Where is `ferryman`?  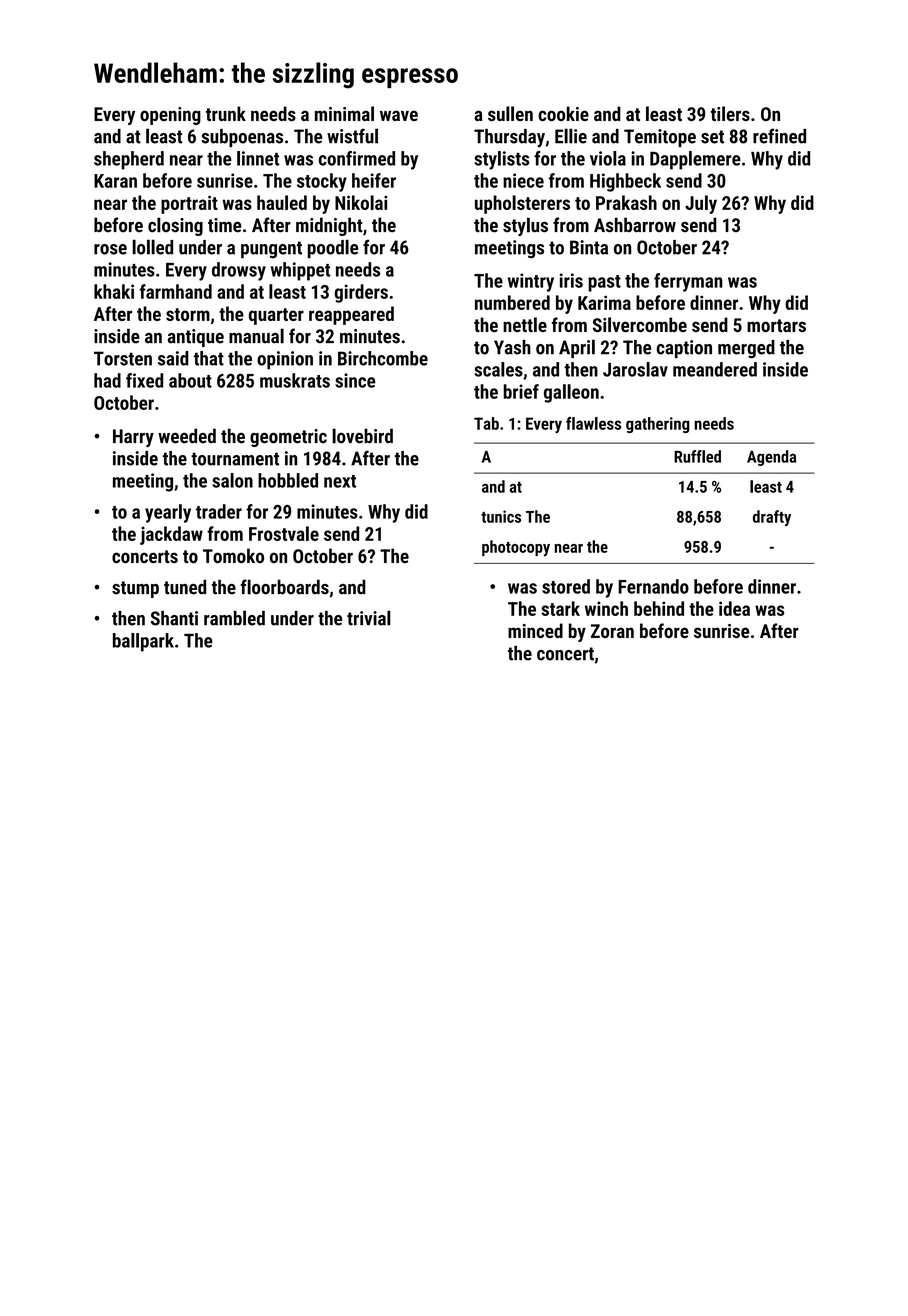
ferryman is located at coordinates (688, 282).
